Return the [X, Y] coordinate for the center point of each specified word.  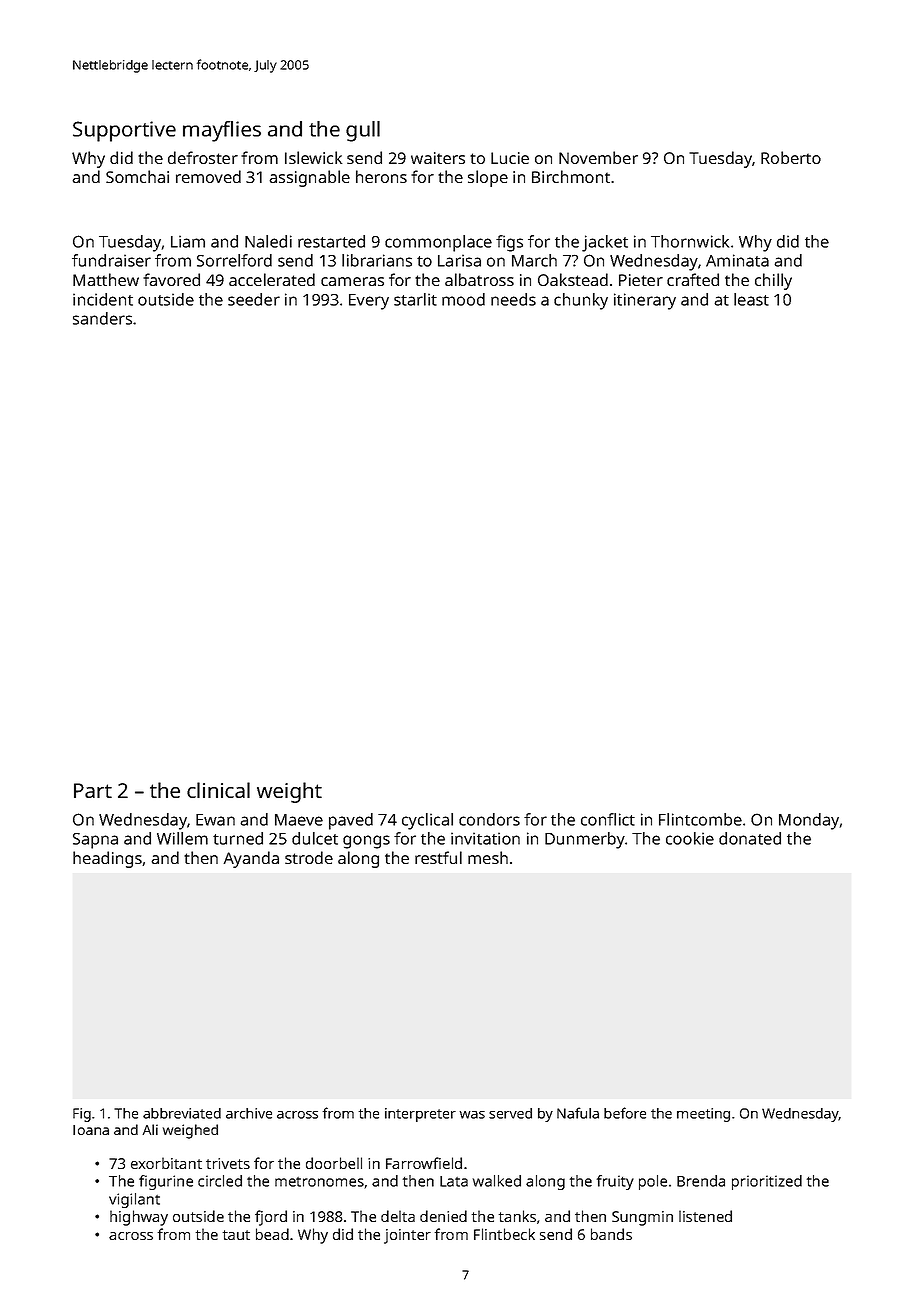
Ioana [91, 1130]
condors [489, 819]
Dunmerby [585, 840]
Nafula [578, 1113]
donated [750, 838]
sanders [102, 318]
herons [381, 176]
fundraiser [111, 260]
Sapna [95, 841]
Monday [809, 821]
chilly [773, 281]
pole [653, 1182]
